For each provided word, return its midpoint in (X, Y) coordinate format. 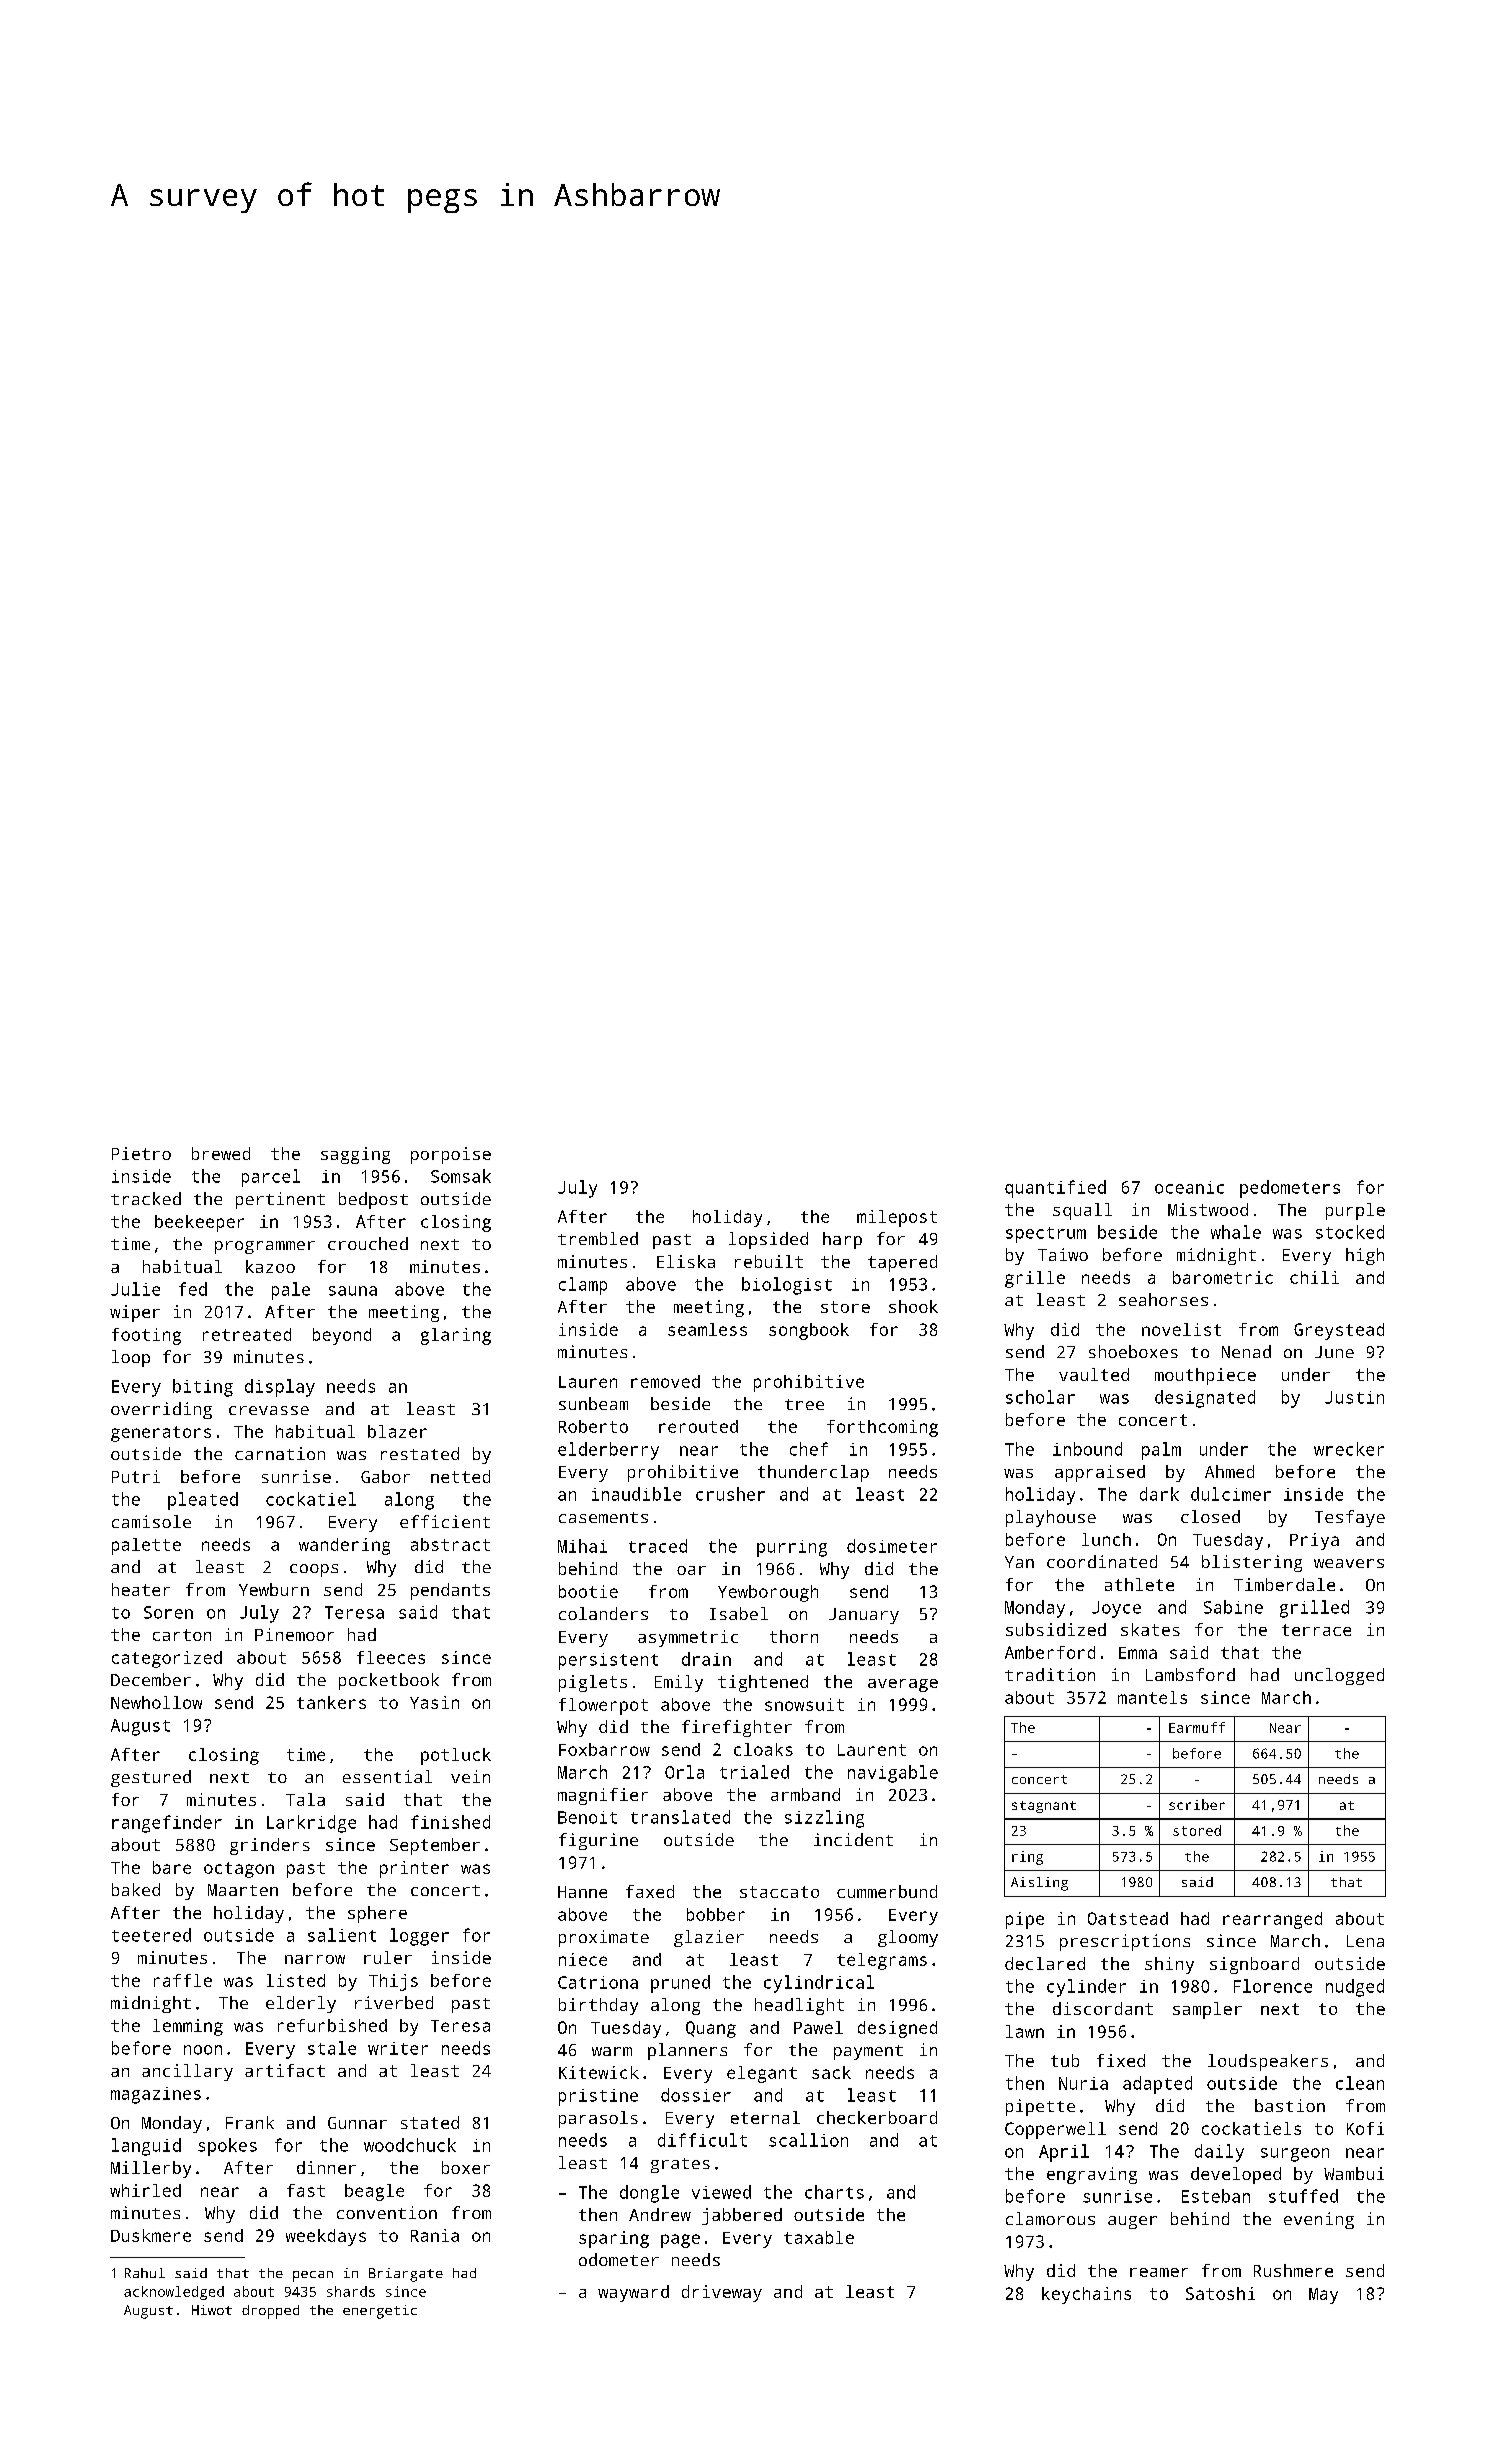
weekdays (326, 2237)
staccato (779, 1892)
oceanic (1189, 1187)
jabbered (742, 2216)
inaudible (636, 1494)
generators (161, 1434)
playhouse (1051, 1518)
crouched (368, 1243)
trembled (598, 1238)
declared (1045, 1963)
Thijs (393, 1982)
